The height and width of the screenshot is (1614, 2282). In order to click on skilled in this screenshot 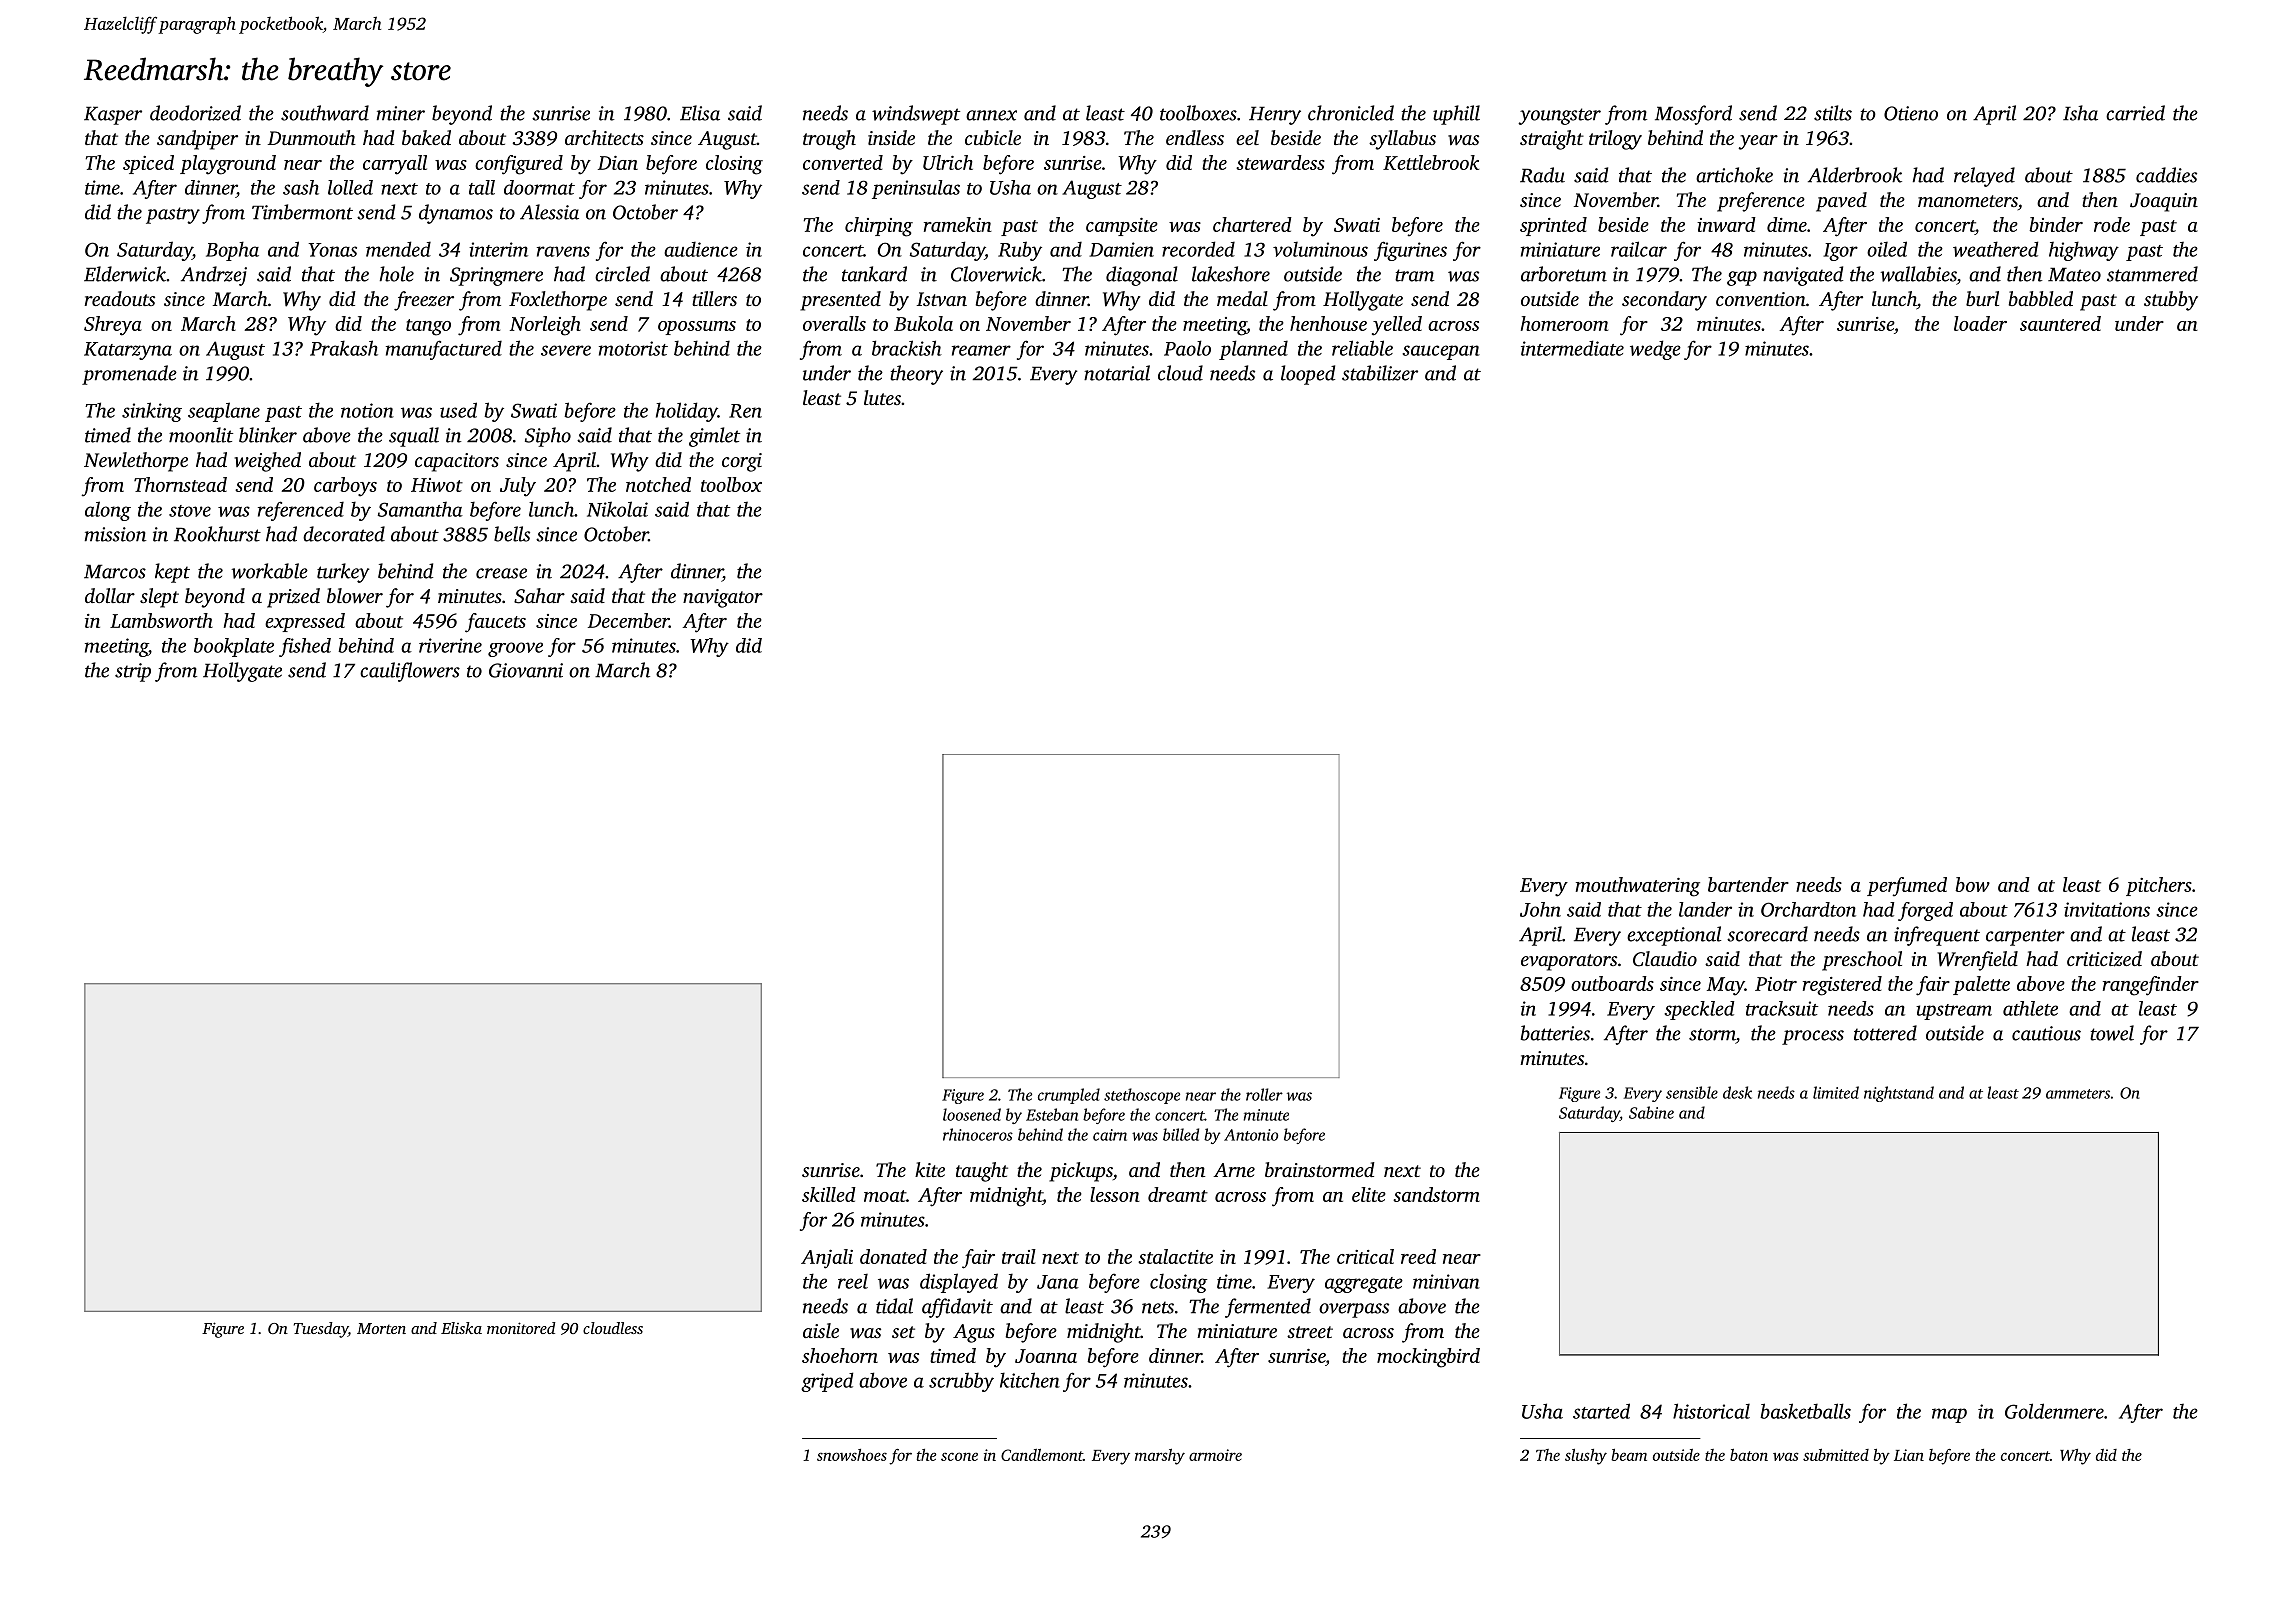, I will do `click(829, 1194)`.
